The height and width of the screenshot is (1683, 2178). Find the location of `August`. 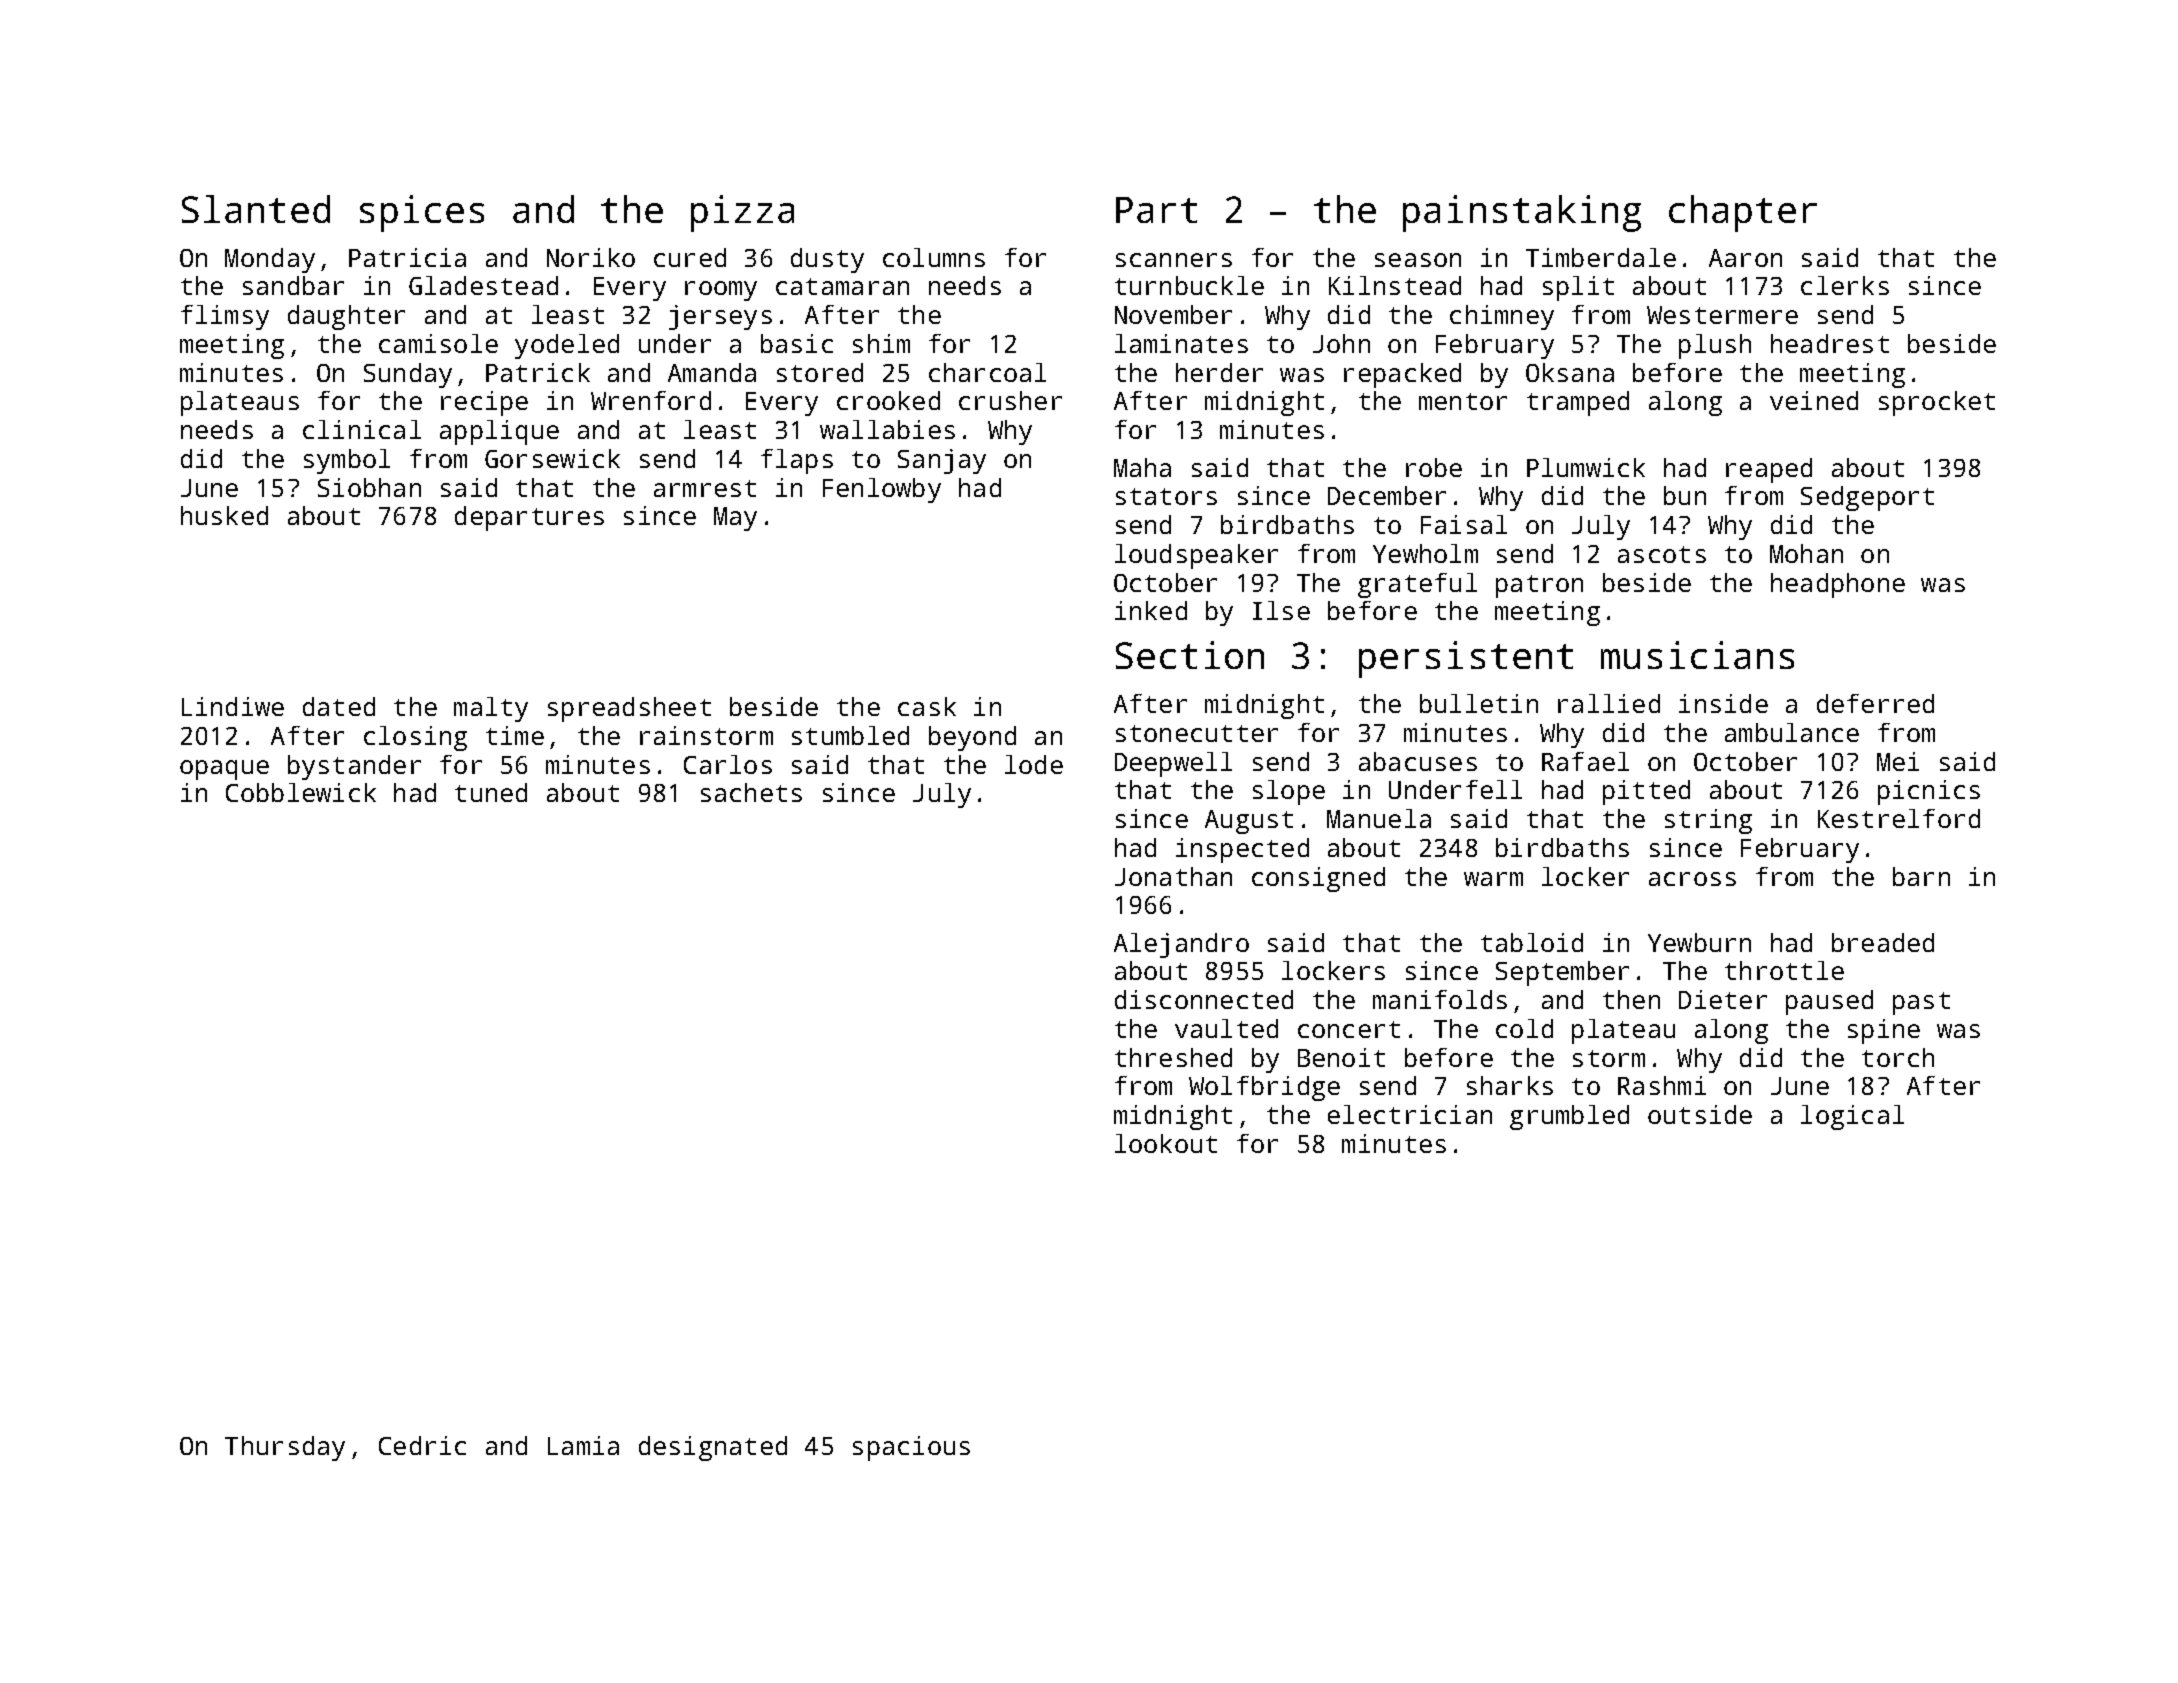

August is located at coordinates (1249, 822).
